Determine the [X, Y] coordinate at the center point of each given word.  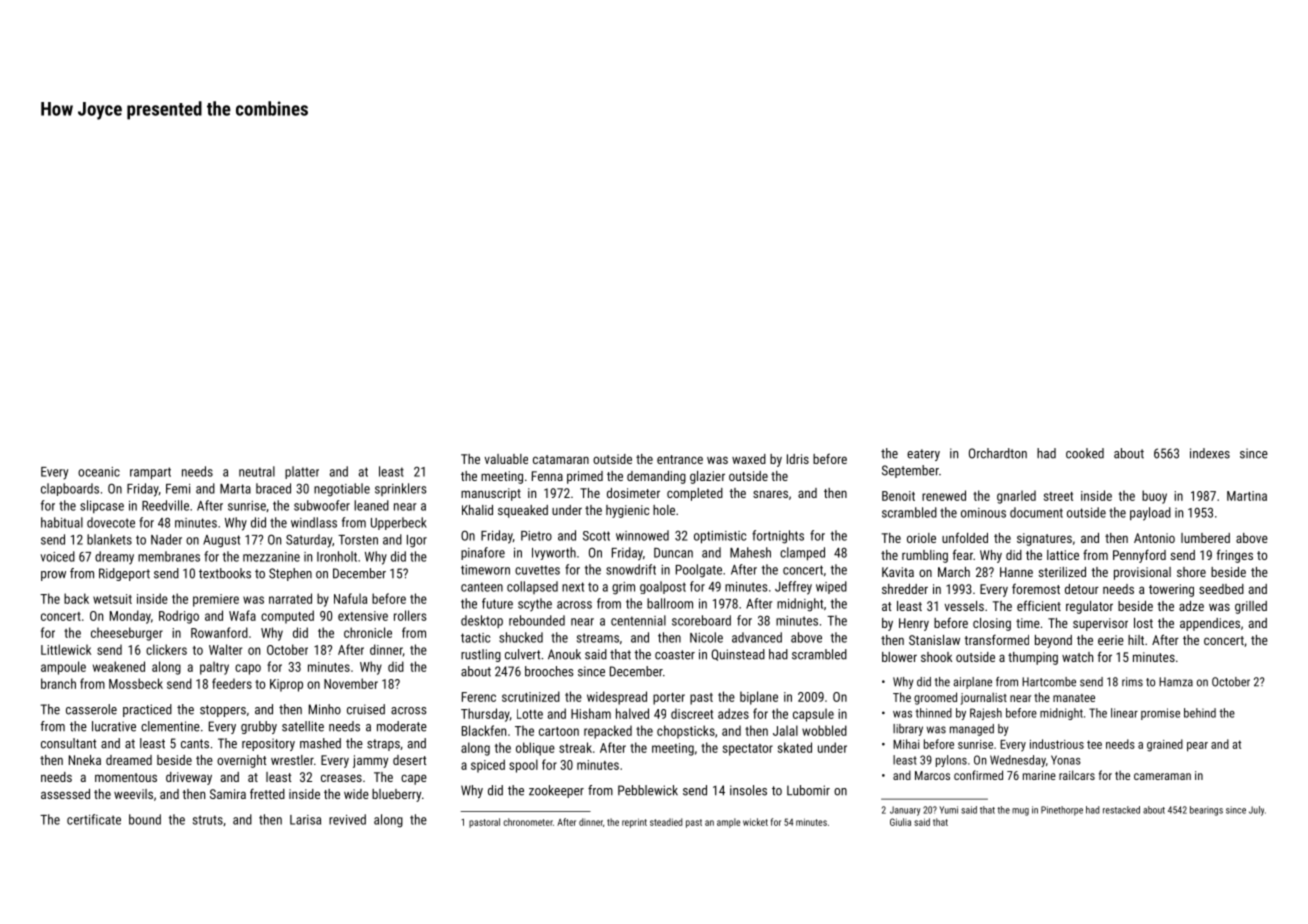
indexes [1210, 453]
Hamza [1176, 682]
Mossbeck [136, 683]
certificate [94, 819]
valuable [506, 459]
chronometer [528, 822]
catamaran [561, 459]
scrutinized [531, 696]
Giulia [900, 822]
